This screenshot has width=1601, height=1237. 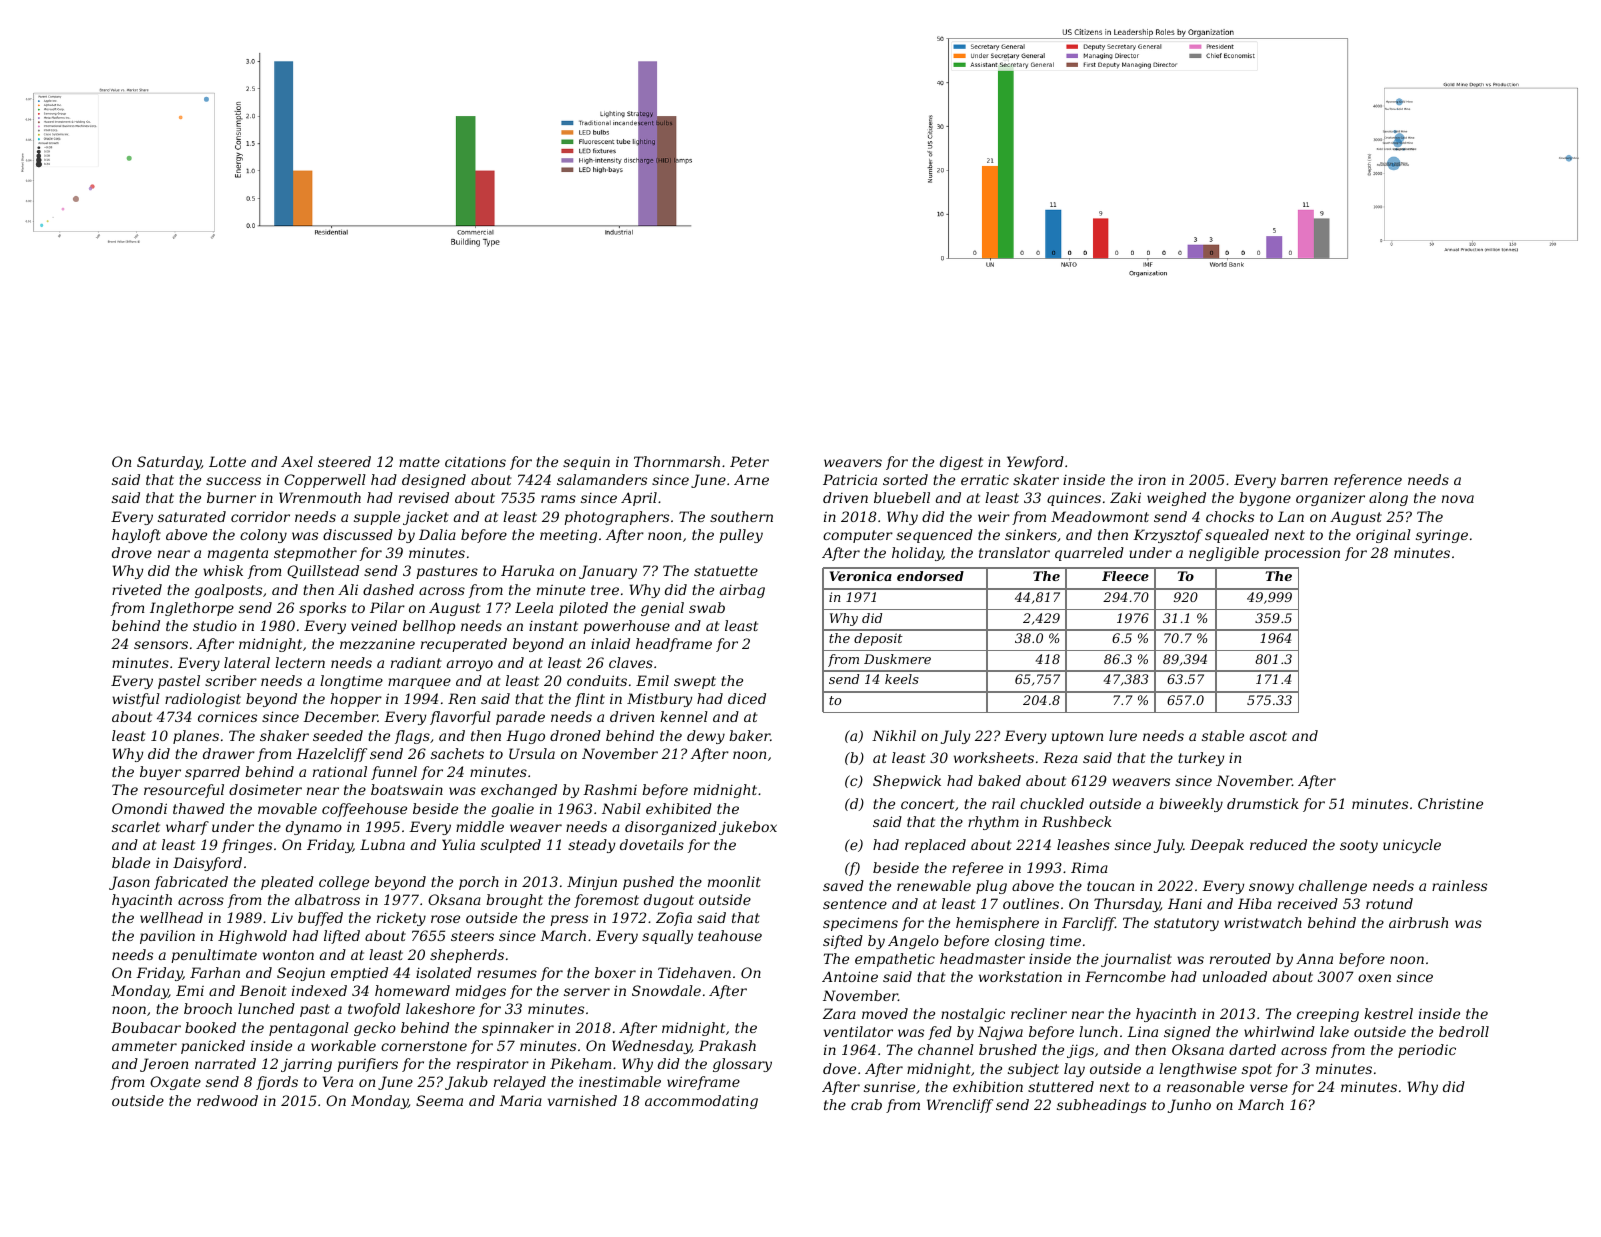 I want to click on buyer, so click(x=160, y=773).
